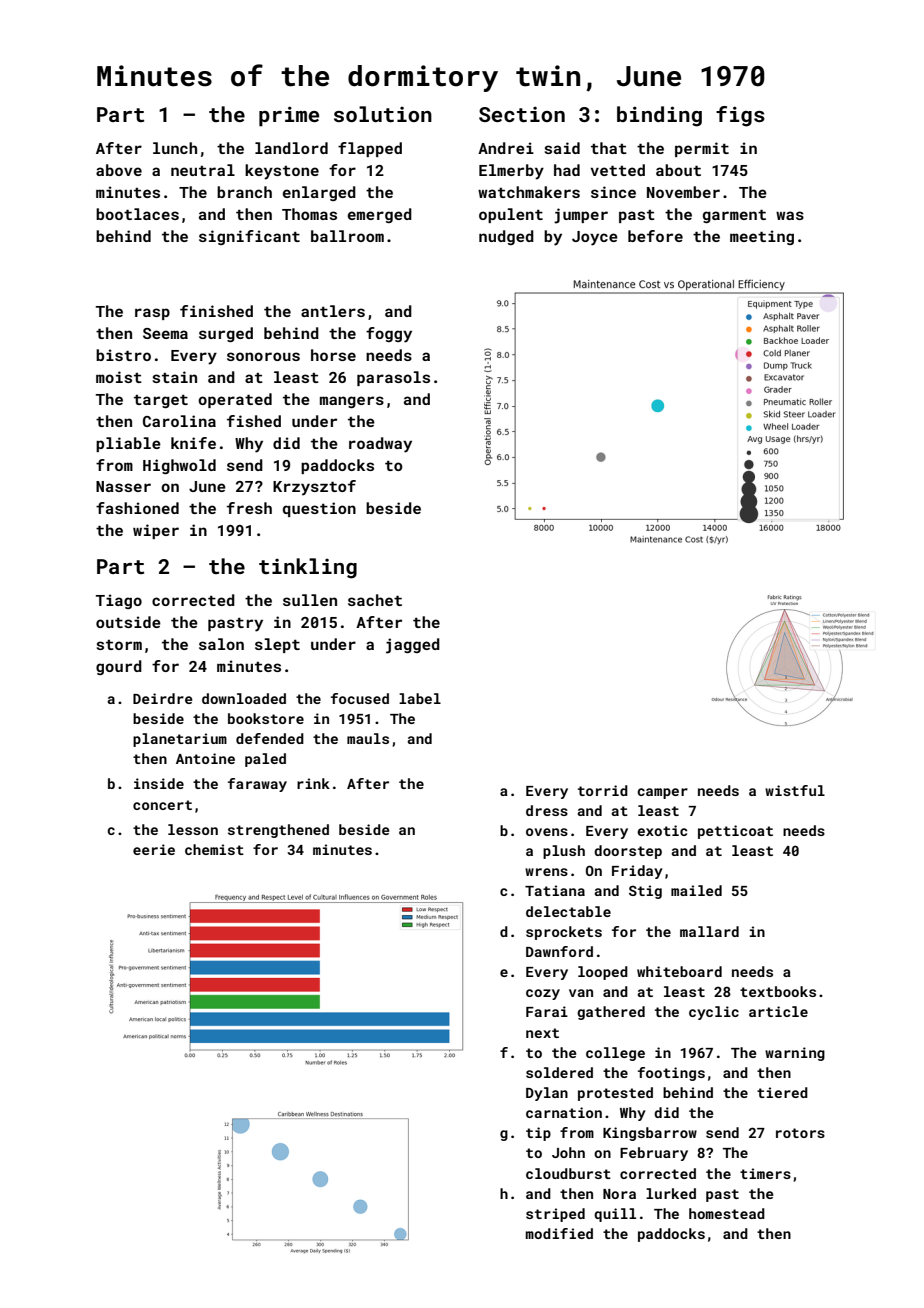 The image size is (924, 1308). Describe the element at coordinates (659, 116) in the screenshot. I see `binding` at that location.
